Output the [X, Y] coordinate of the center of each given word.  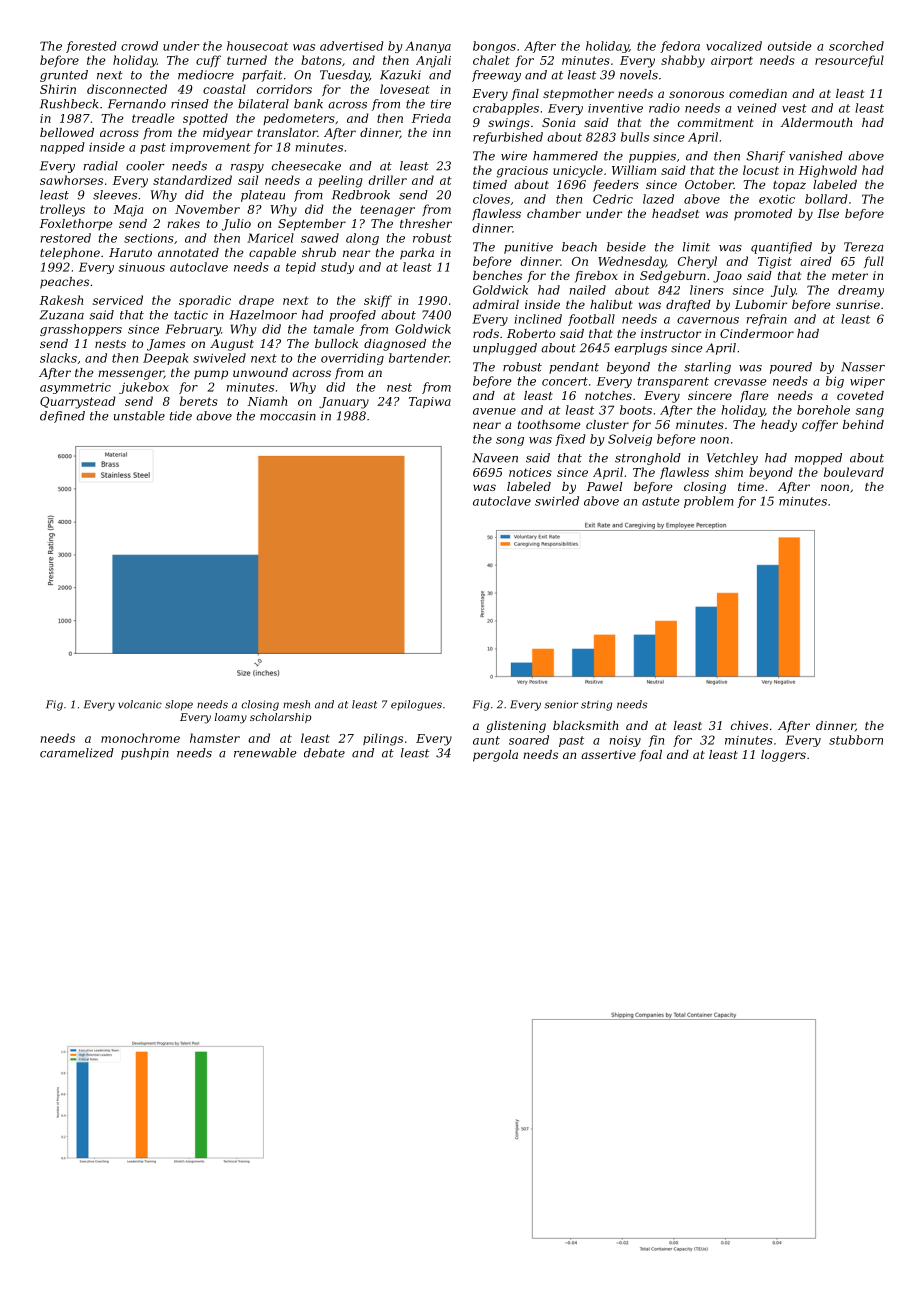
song [510, 441]
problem [709, 502]
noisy [625, 741]
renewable [265, 753]
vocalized [734, 46]
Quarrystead [78, 402]
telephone [70, 254]
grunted [64, 76]
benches [497, 275]
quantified [781, 248]
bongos [494, 47]
